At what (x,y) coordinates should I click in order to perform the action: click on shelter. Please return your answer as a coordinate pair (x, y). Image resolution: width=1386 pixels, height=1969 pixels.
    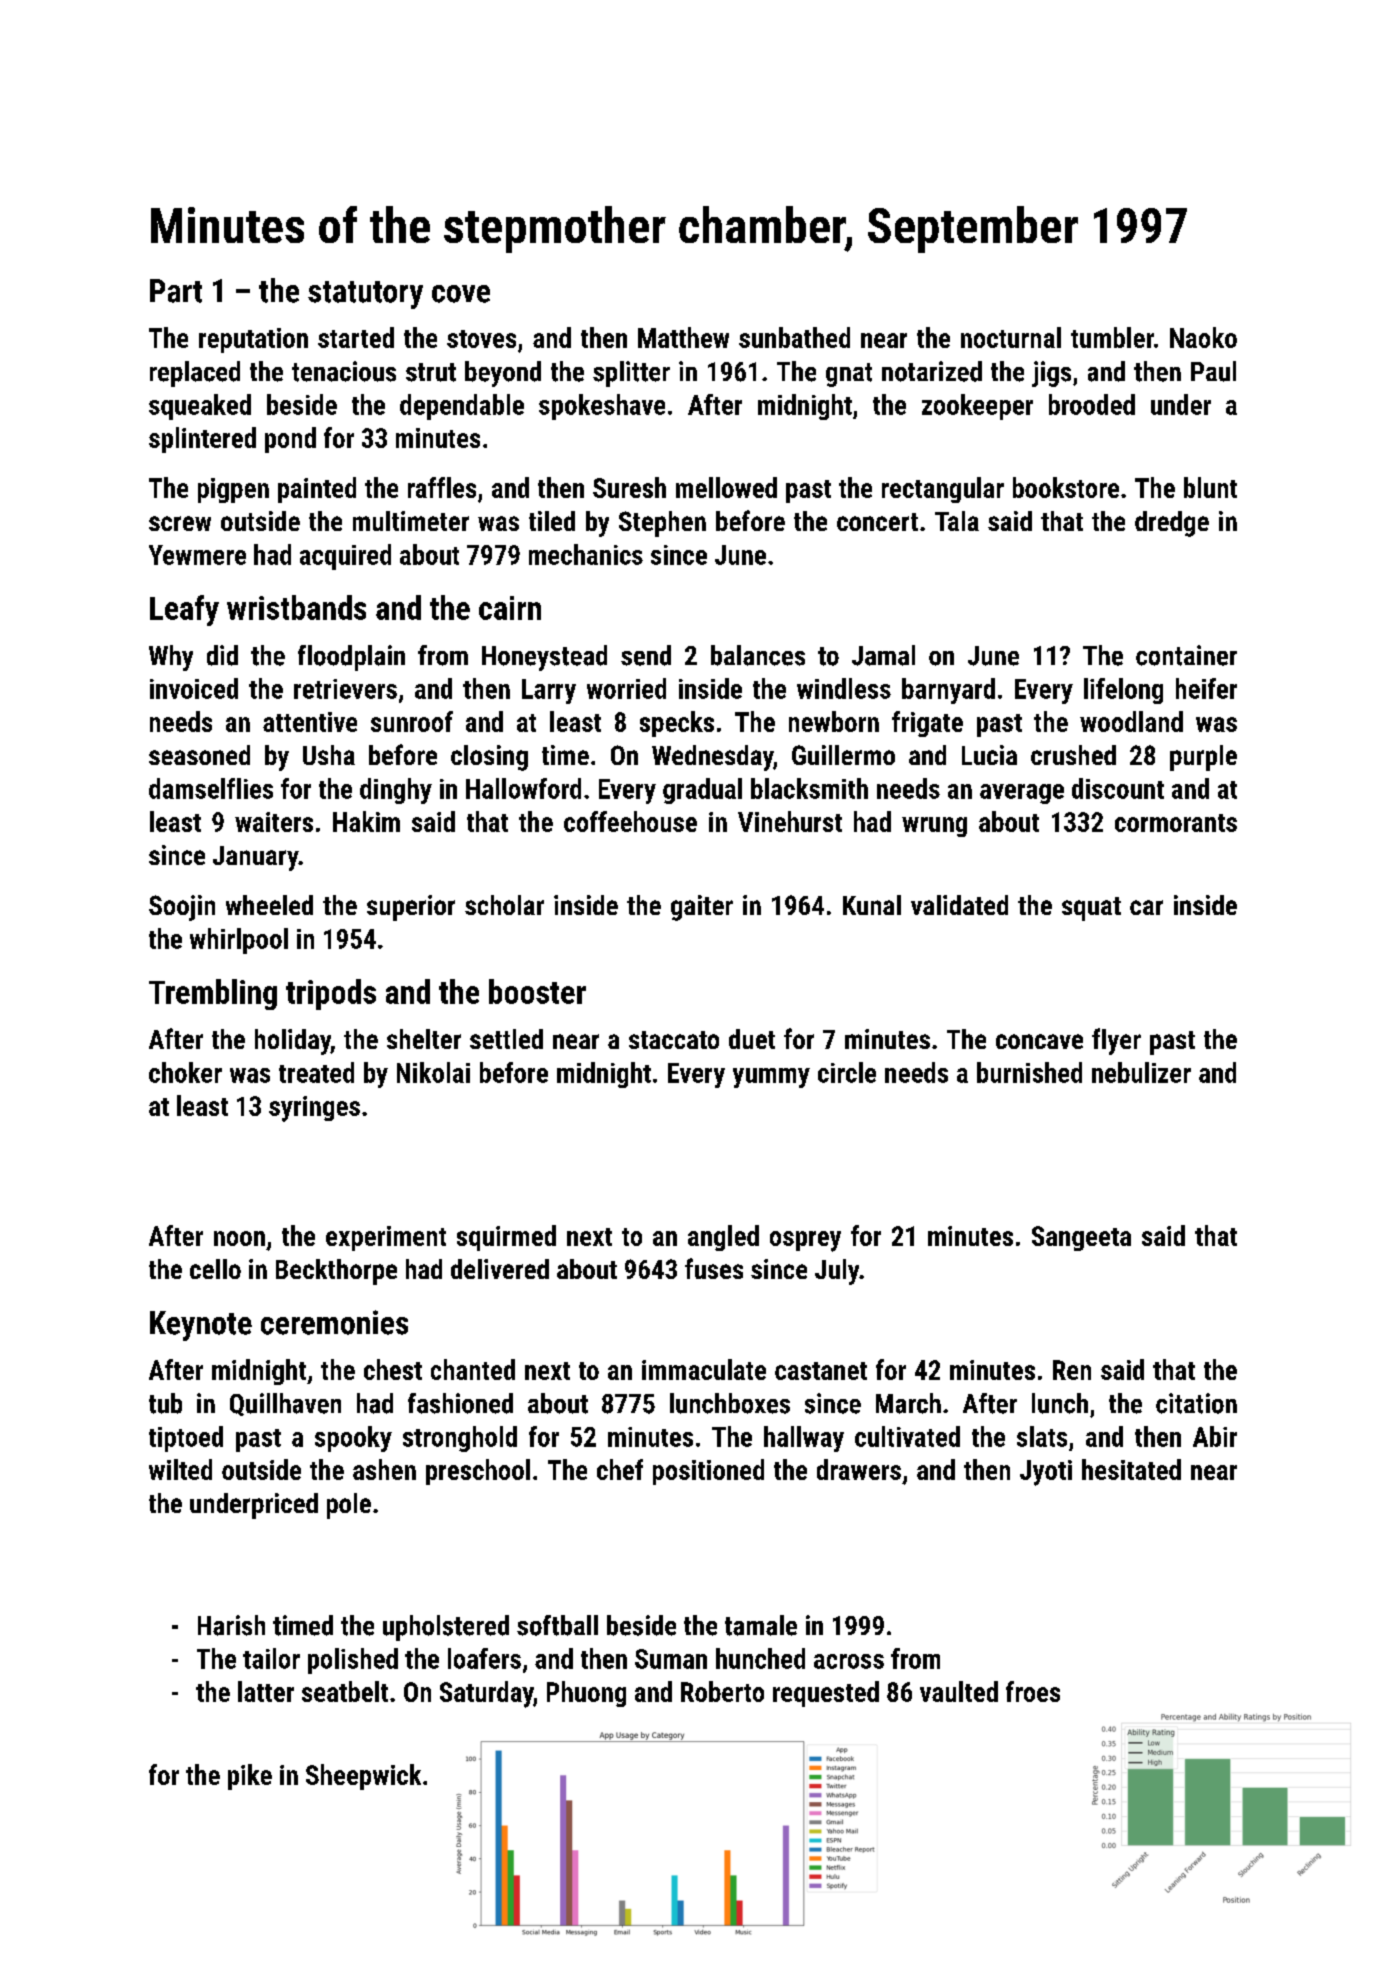
    Looking at the image, I should click on (424, 1039).
